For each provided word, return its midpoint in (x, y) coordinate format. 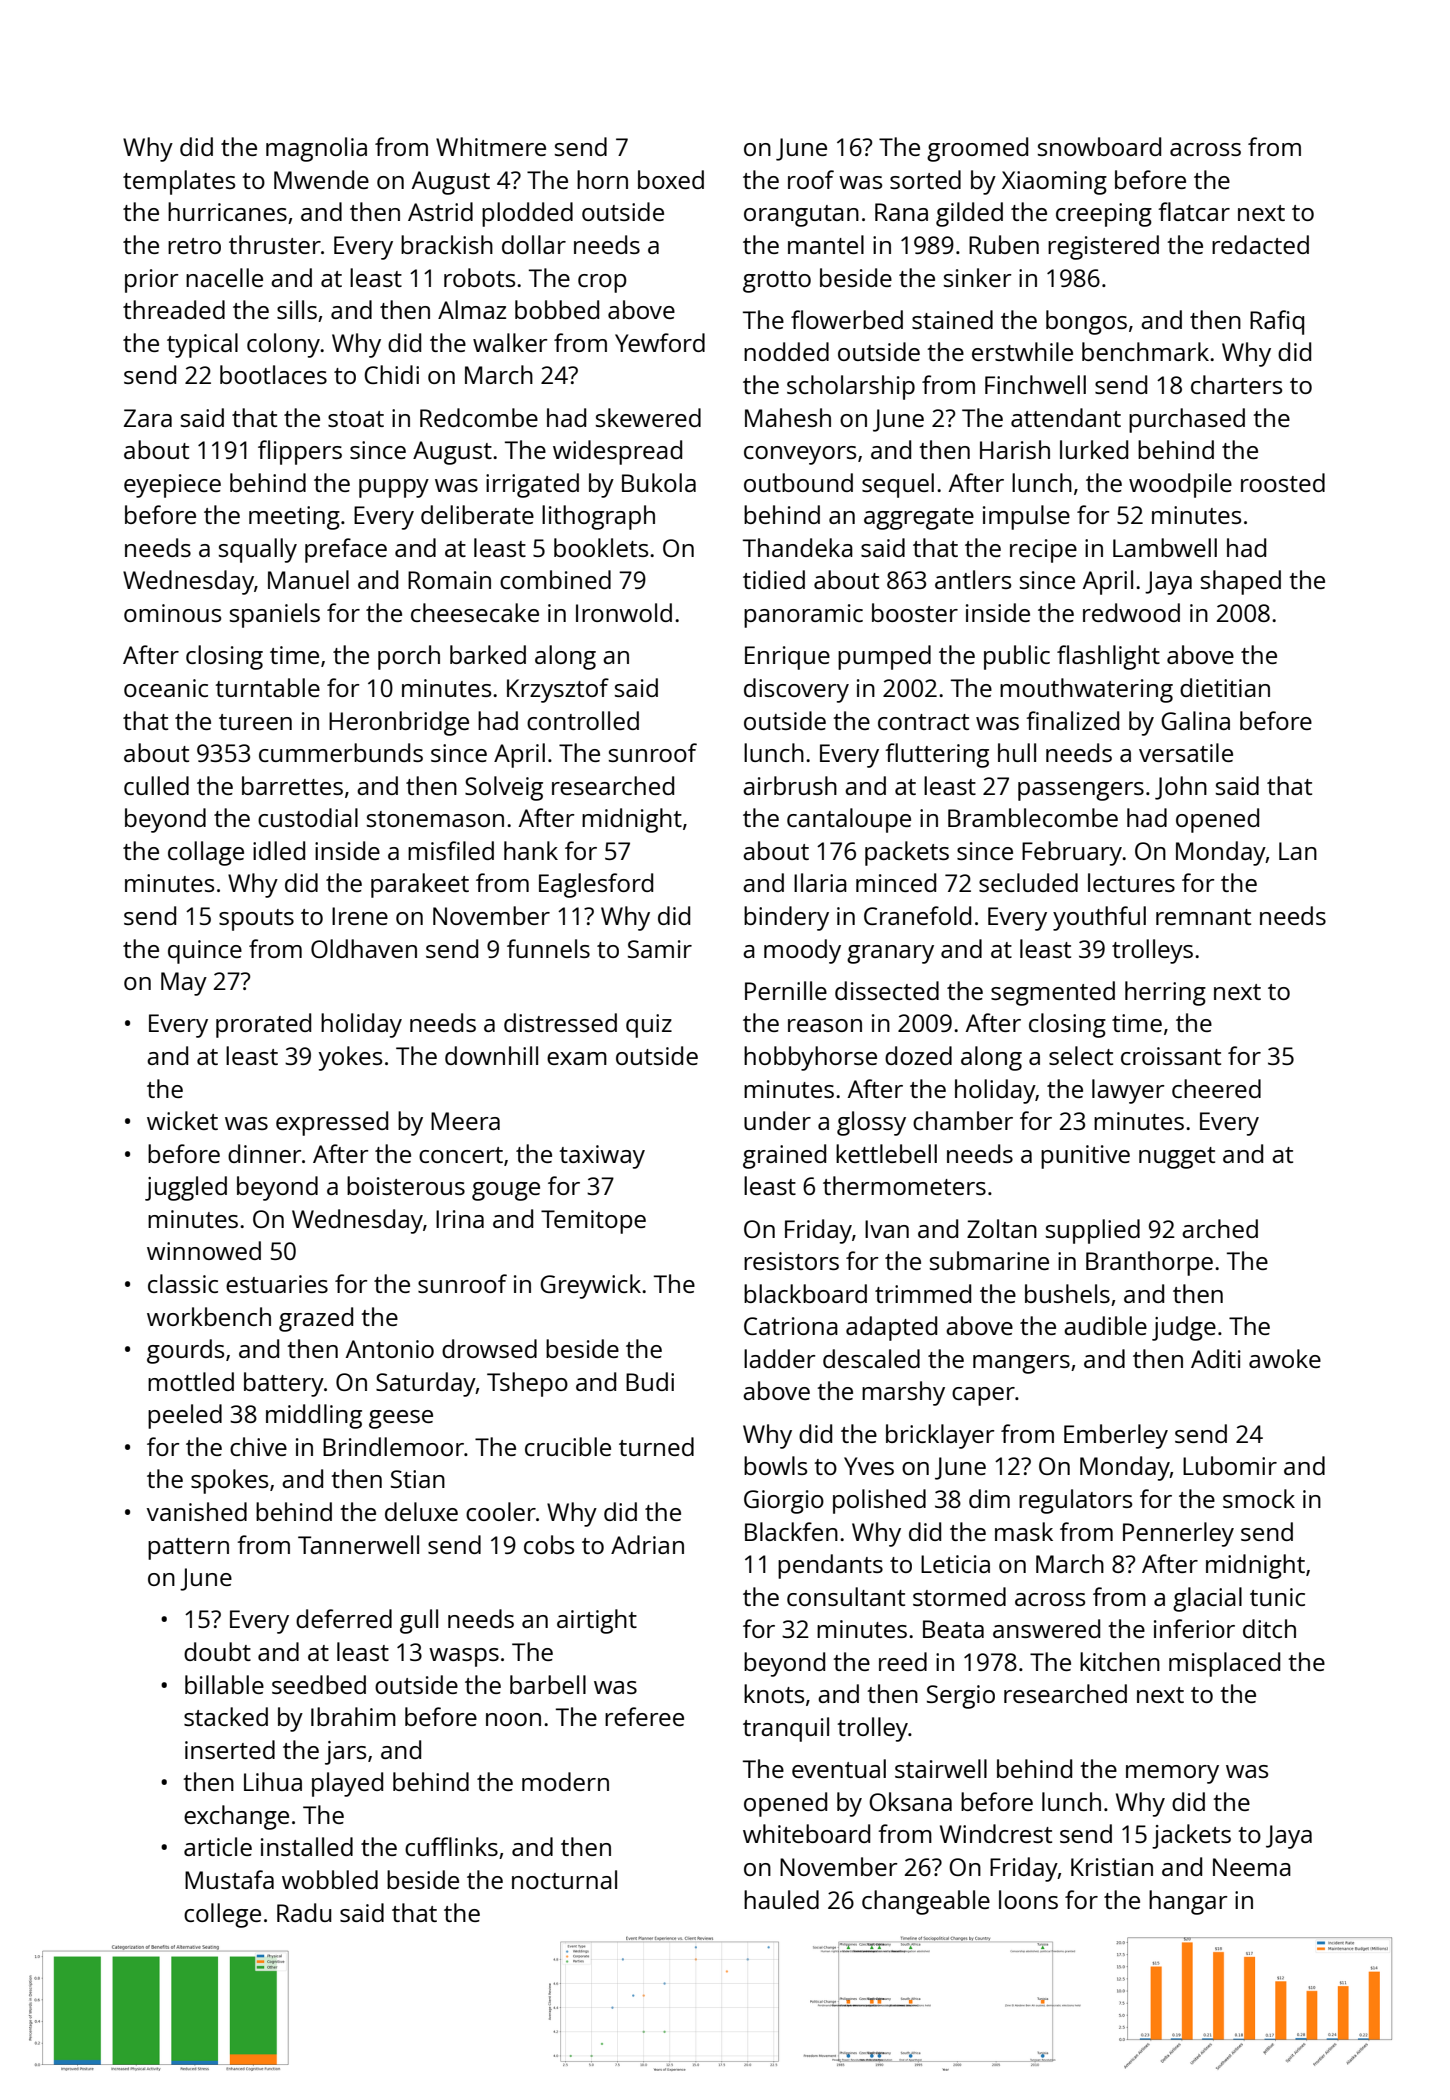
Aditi (1216, 1358)
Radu (304, 1912)
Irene (360, 916)
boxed (671, 179)
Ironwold (624, 612)
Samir (660, 949)
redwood (1131, 612)
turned (656, 1446)
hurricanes (227, 211)
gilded (969, 214)
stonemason (435, 819)
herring (1165, 993)
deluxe (421, 1511)
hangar (1188, 1902)
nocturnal (564, 1879)
